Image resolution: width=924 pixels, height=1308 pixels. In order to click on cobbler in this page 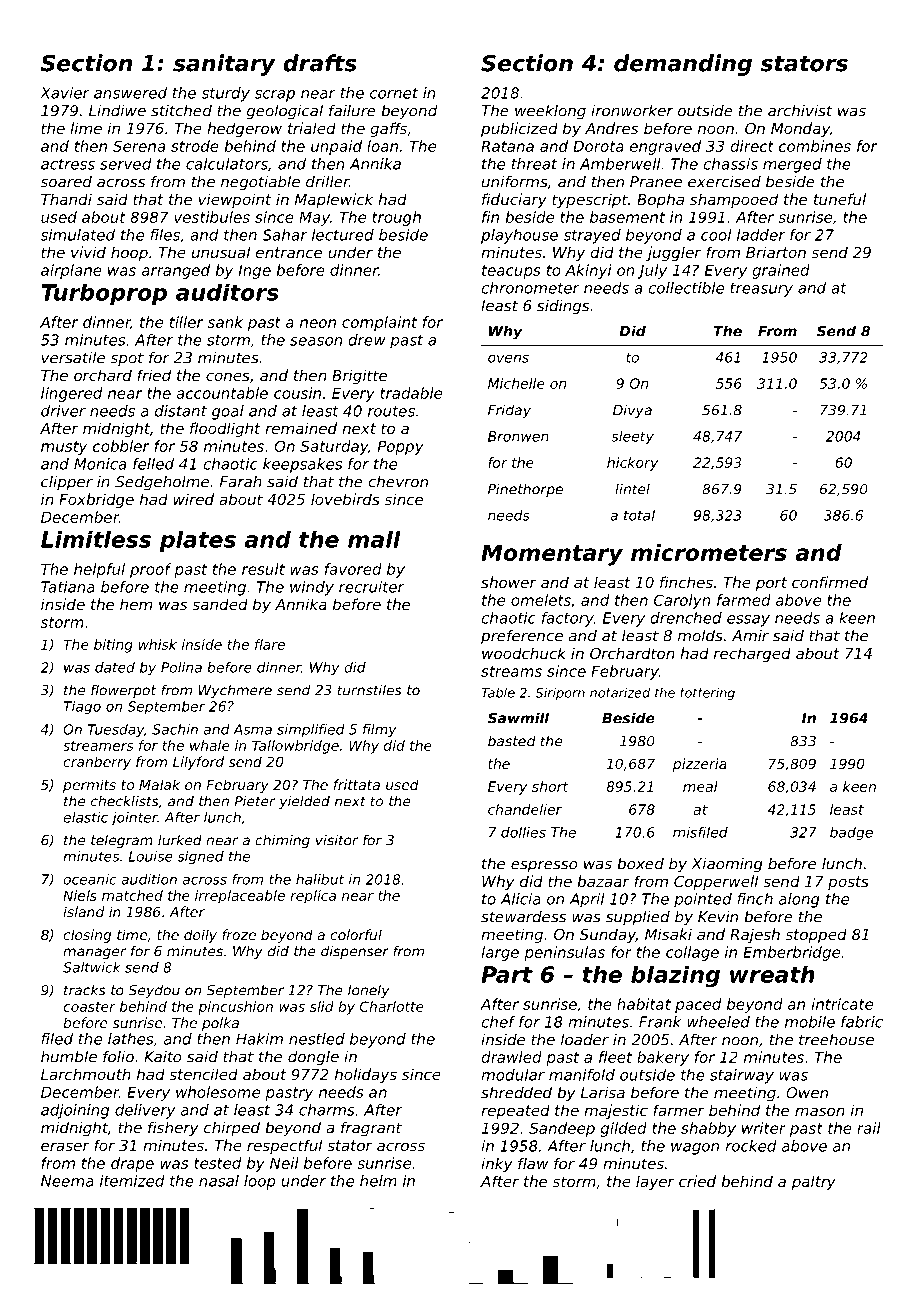, I will do `click(121, 446)`.
